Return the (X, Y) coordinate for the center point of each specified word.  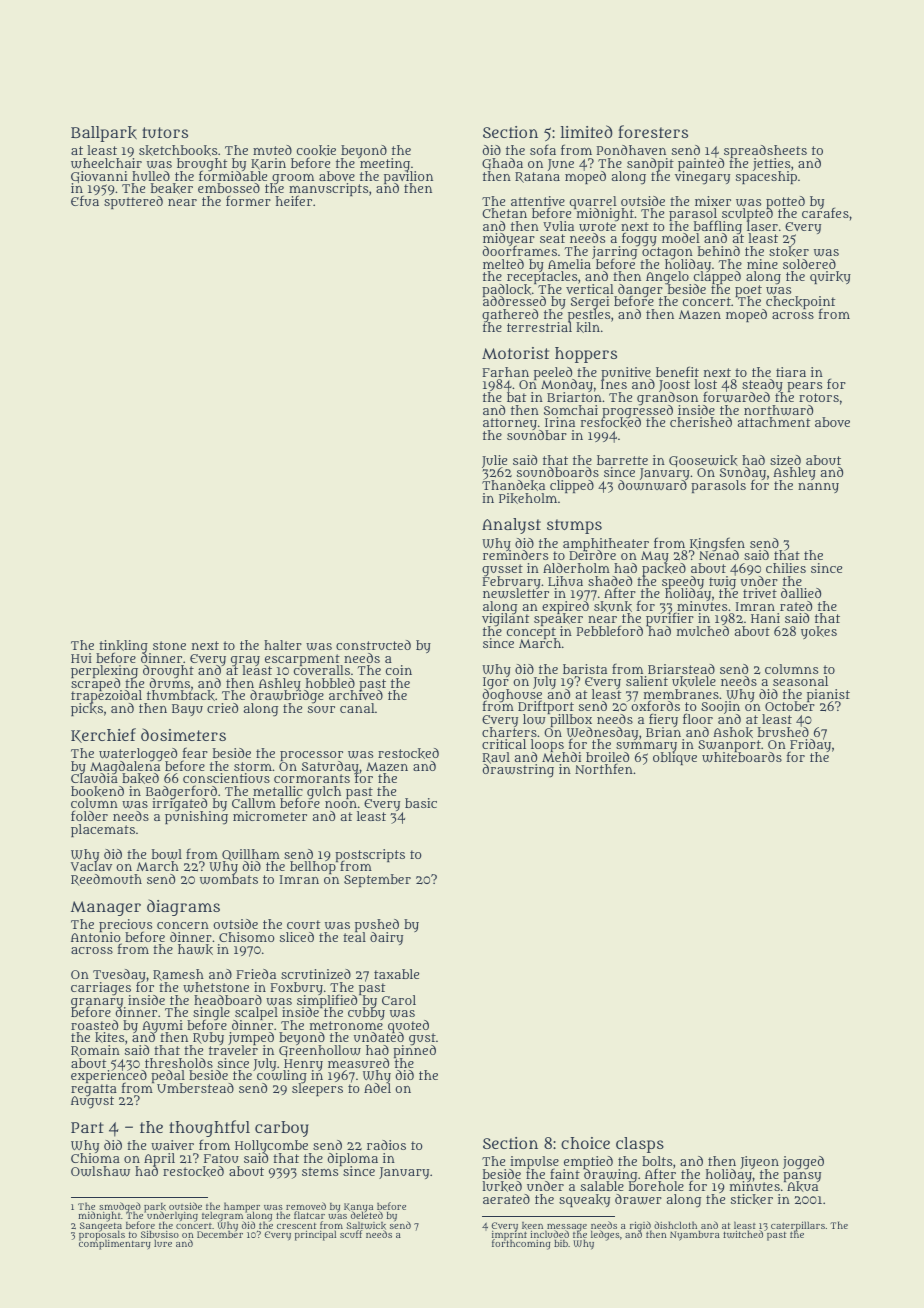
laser (762, 226)
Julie (494, 461)
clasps (640, 1145)
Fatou (221, 1158)
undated (379, 1037)
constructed (373, 645)
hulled (151, 176)
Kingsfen (717, 544)
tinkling (123, 646)
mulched (703, 631)
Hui (81, 658)
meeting (385, 165)
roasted (94, 1025)
